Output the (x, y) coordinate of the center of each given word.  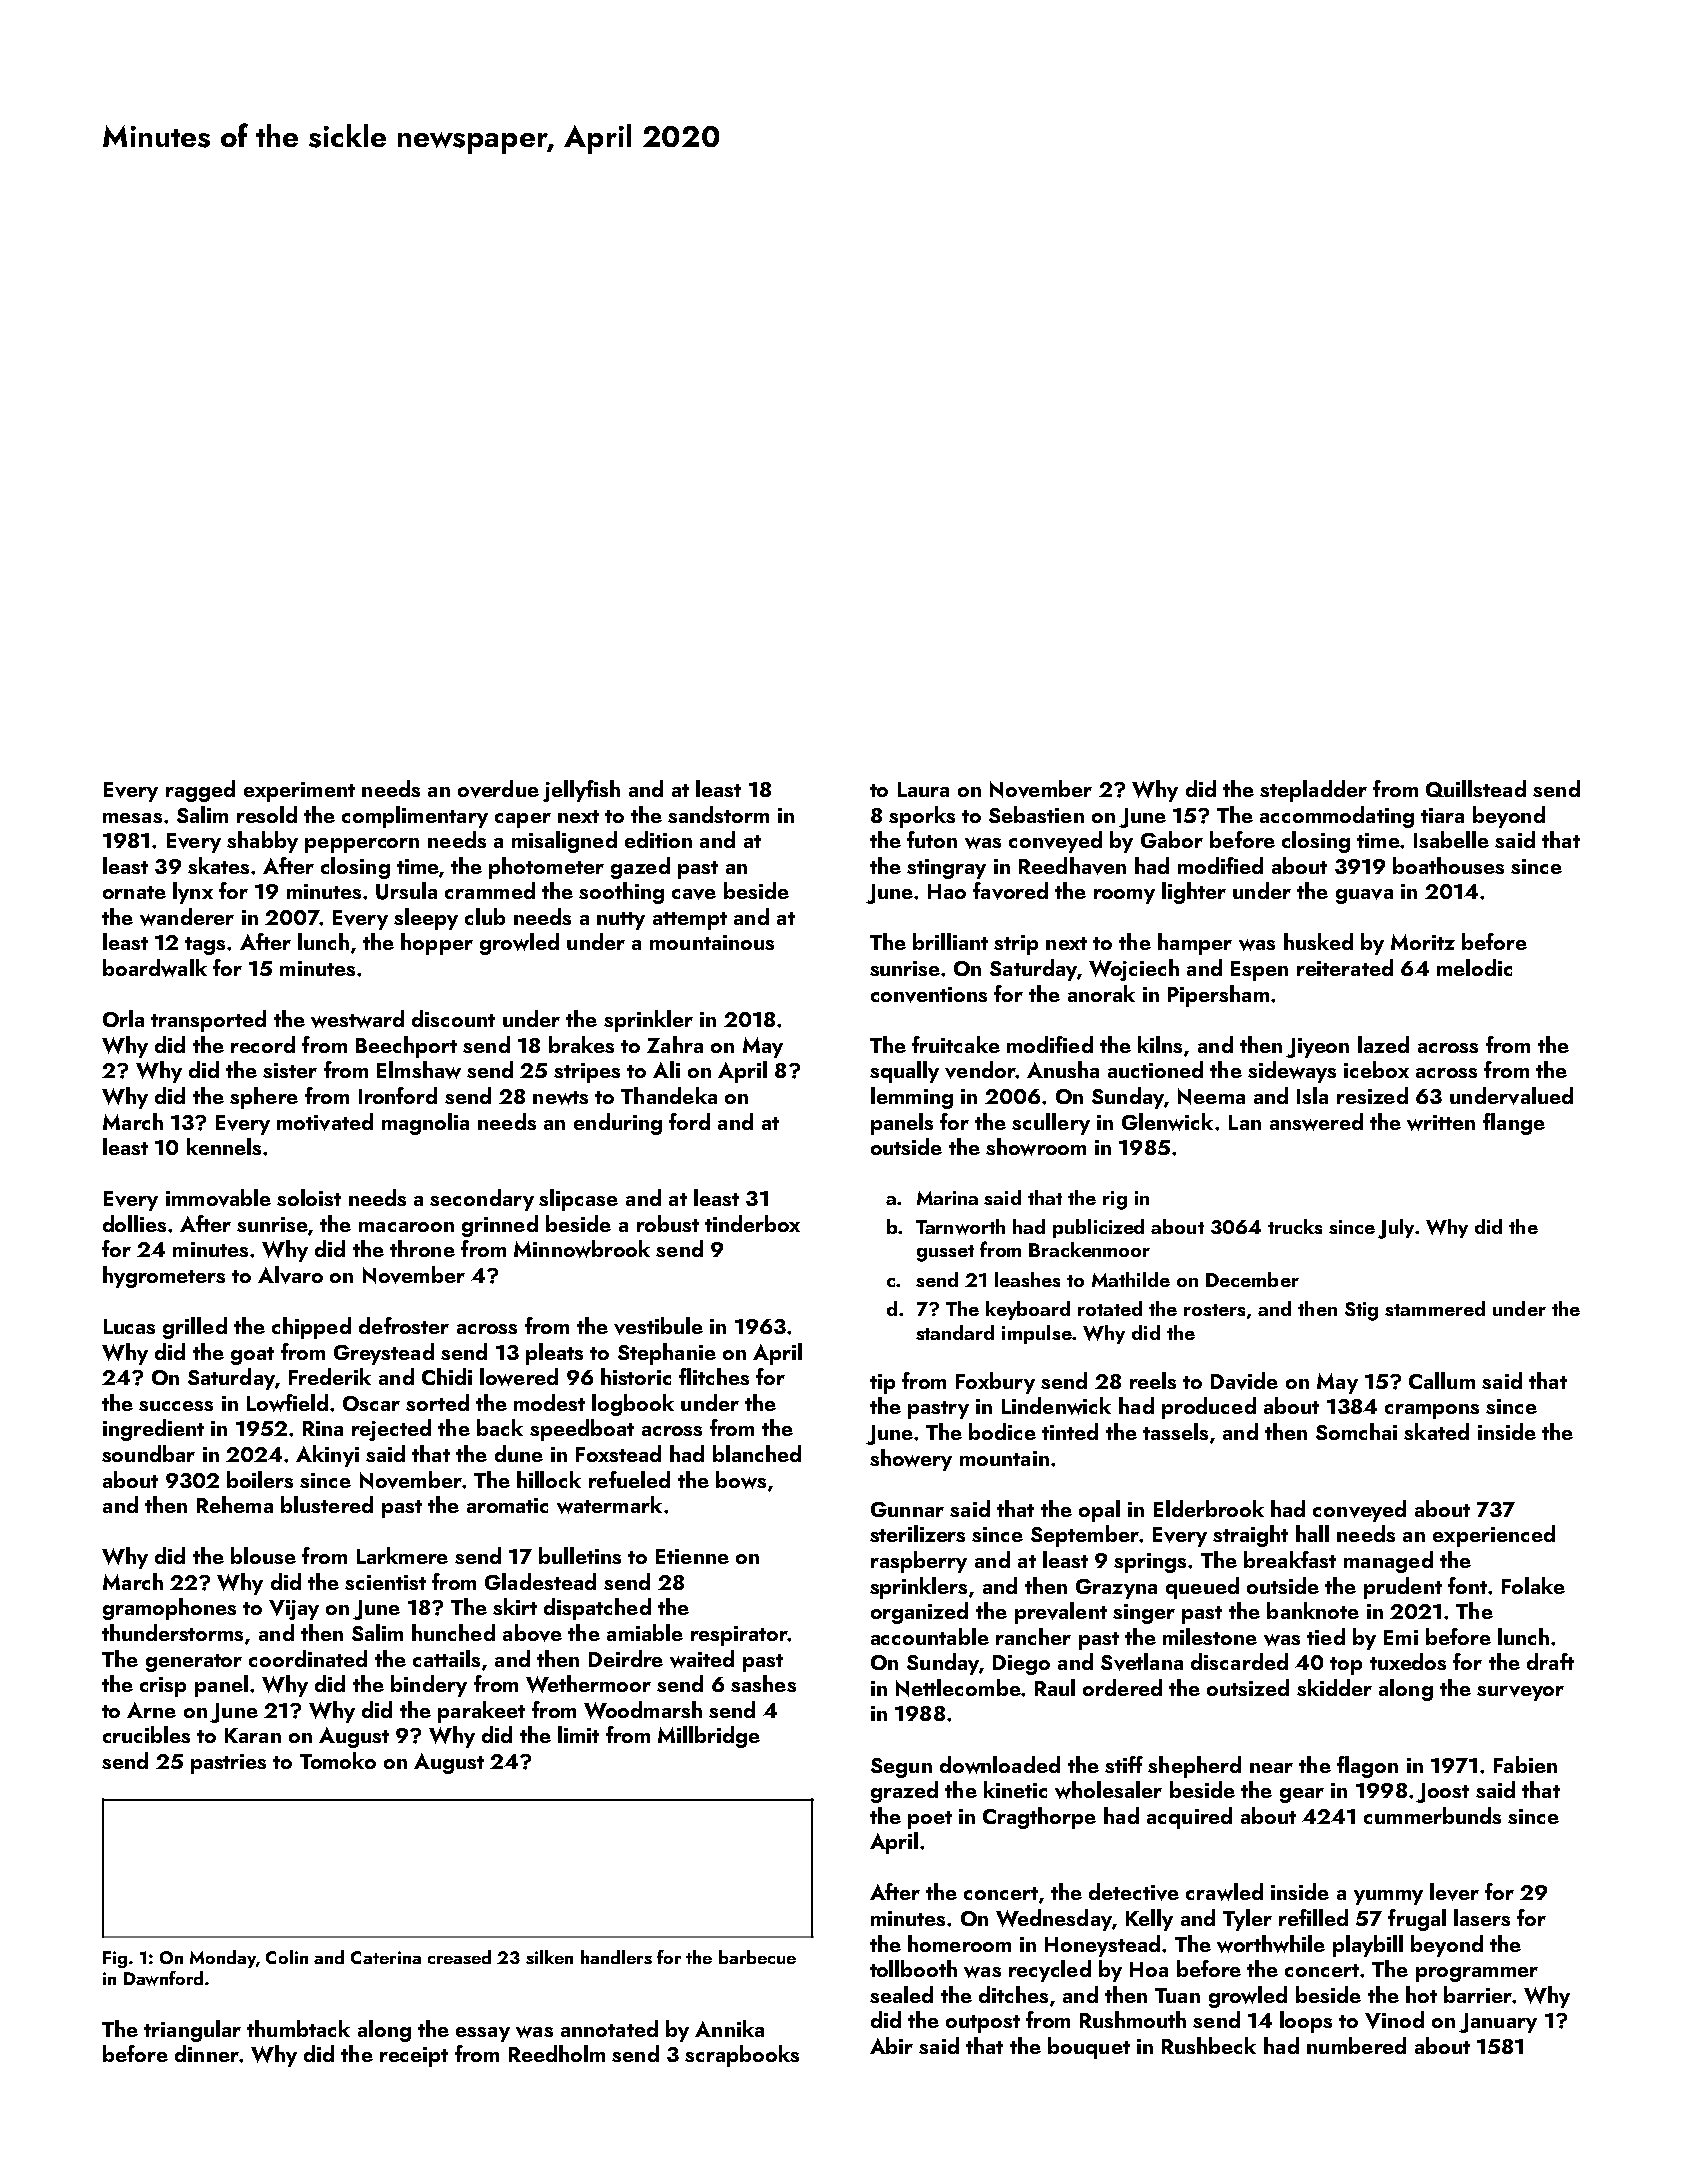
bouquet (1089, 2048)
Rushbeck (1209, 2045)
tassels (1175, 1431)
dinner (207, 2053)
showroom (1036, 1147)
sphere (264, 1098)
